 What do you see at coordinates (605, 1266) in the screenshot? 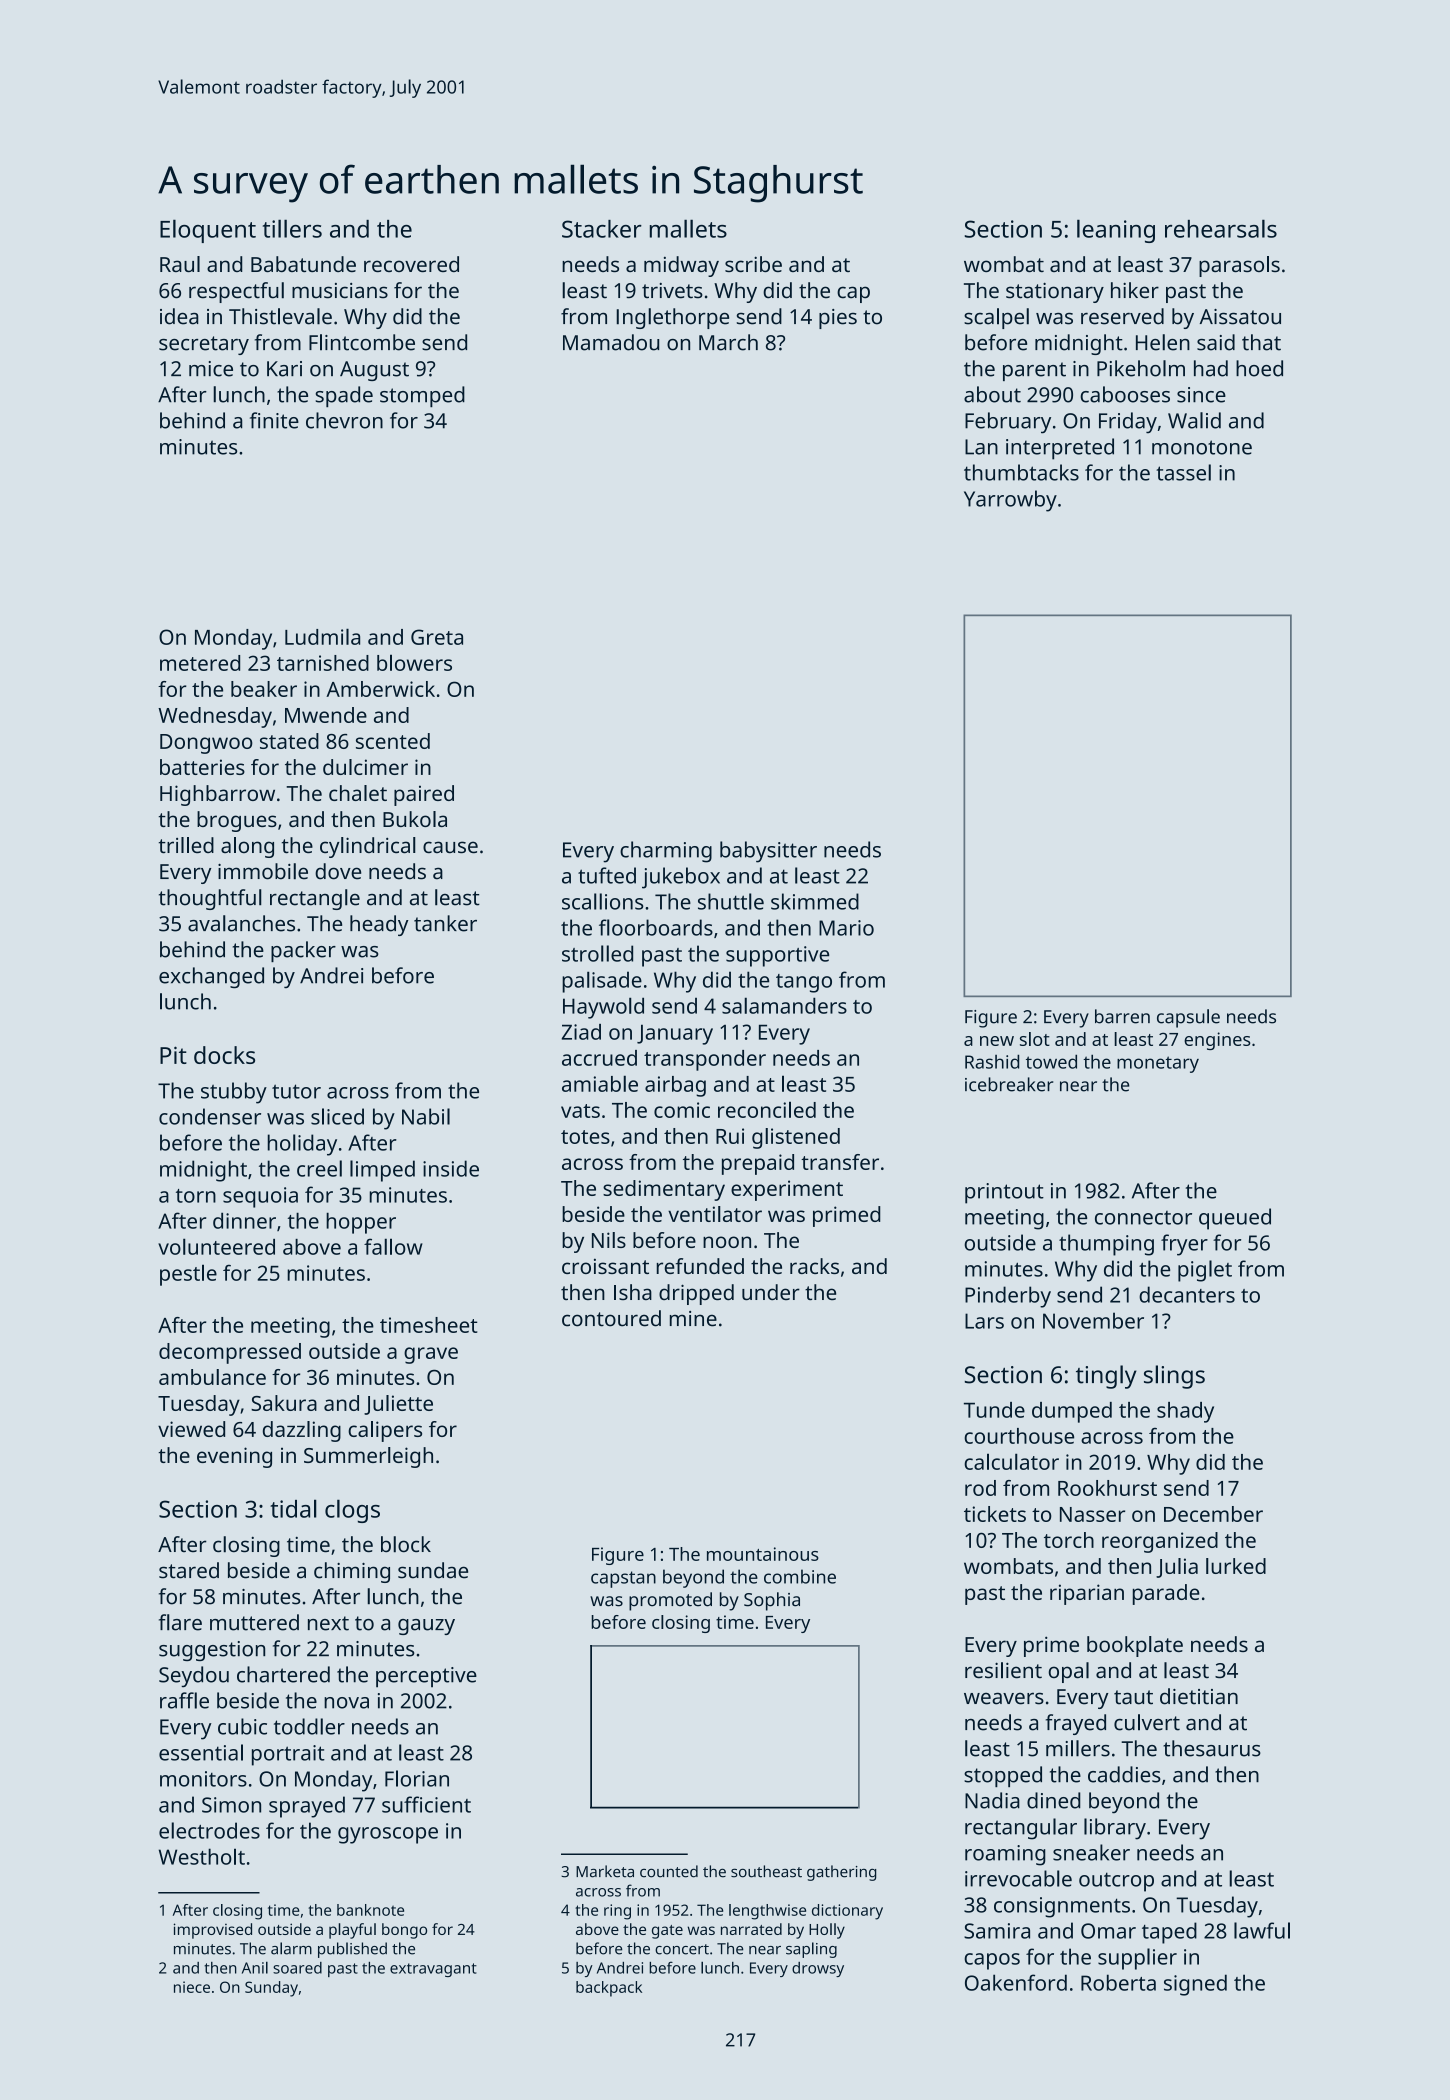
I see `croissant` at bounding box center [605, 1266].
